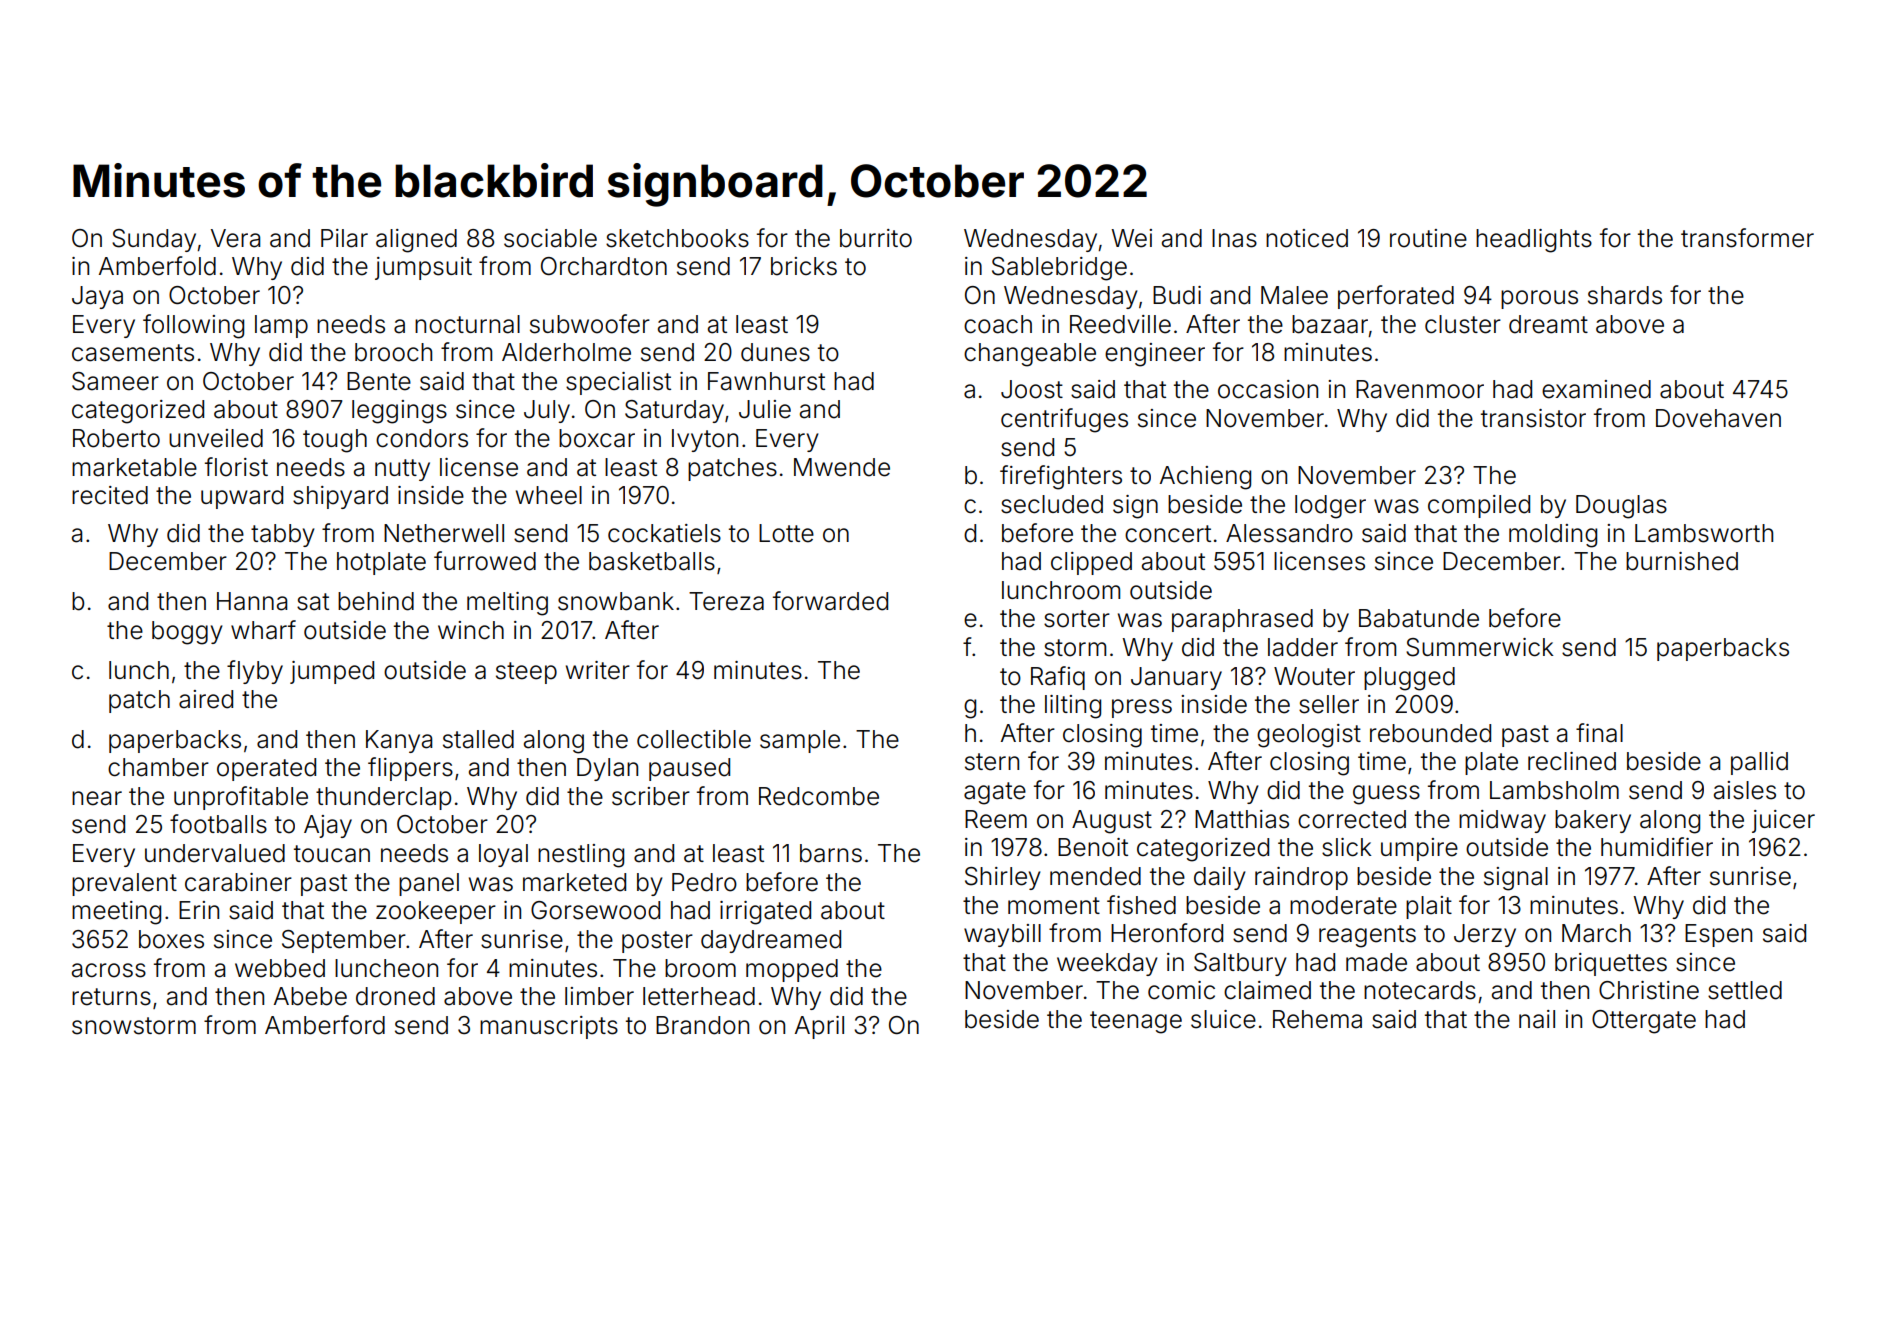 This document has height=1335, width=1888. I want to click on jumped, so click(332, 672).
